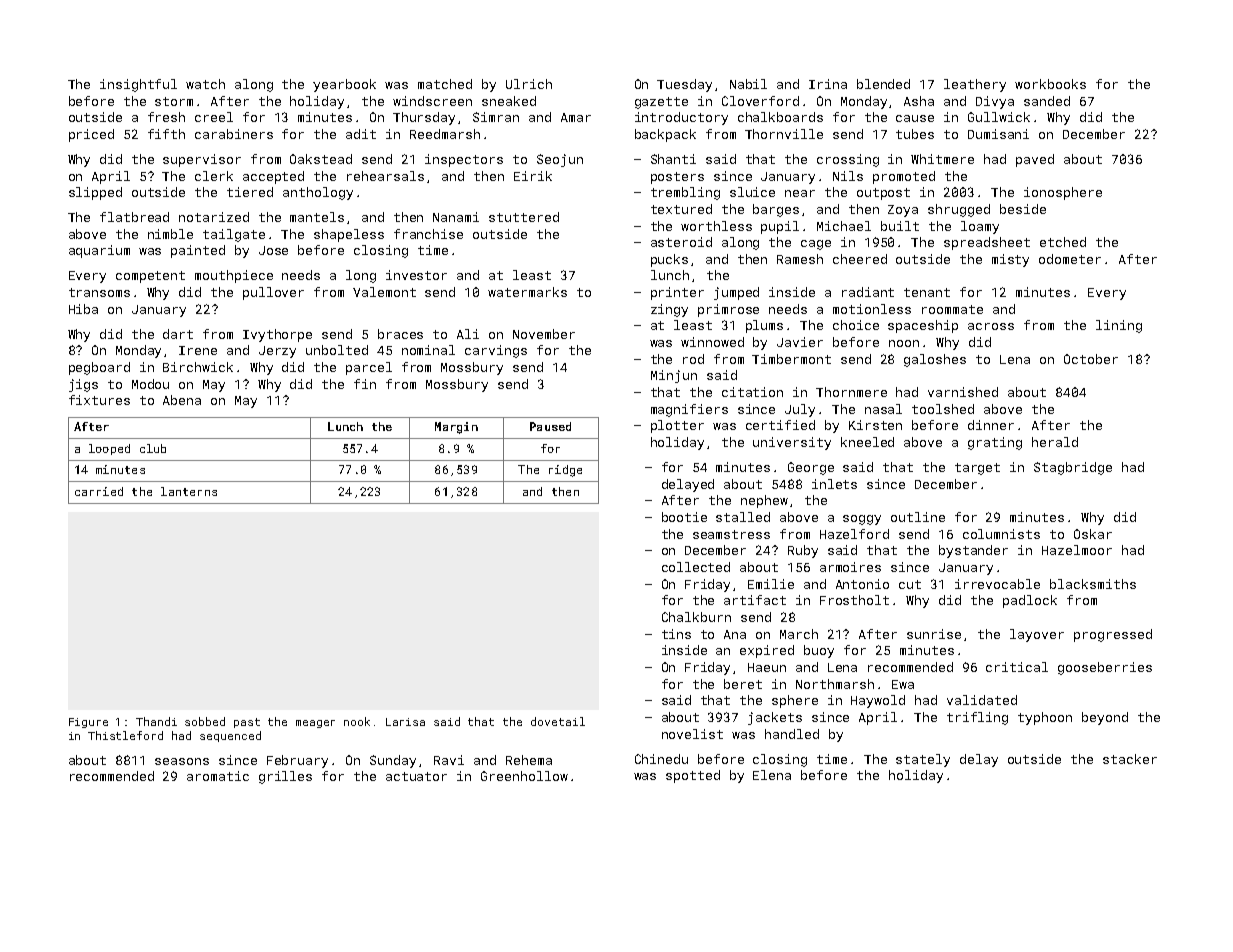 This image has height=952, width=1233. What do you see at coordinates (764, 501) in the image?
I see `nephew` at bounding box center [764, 501].
